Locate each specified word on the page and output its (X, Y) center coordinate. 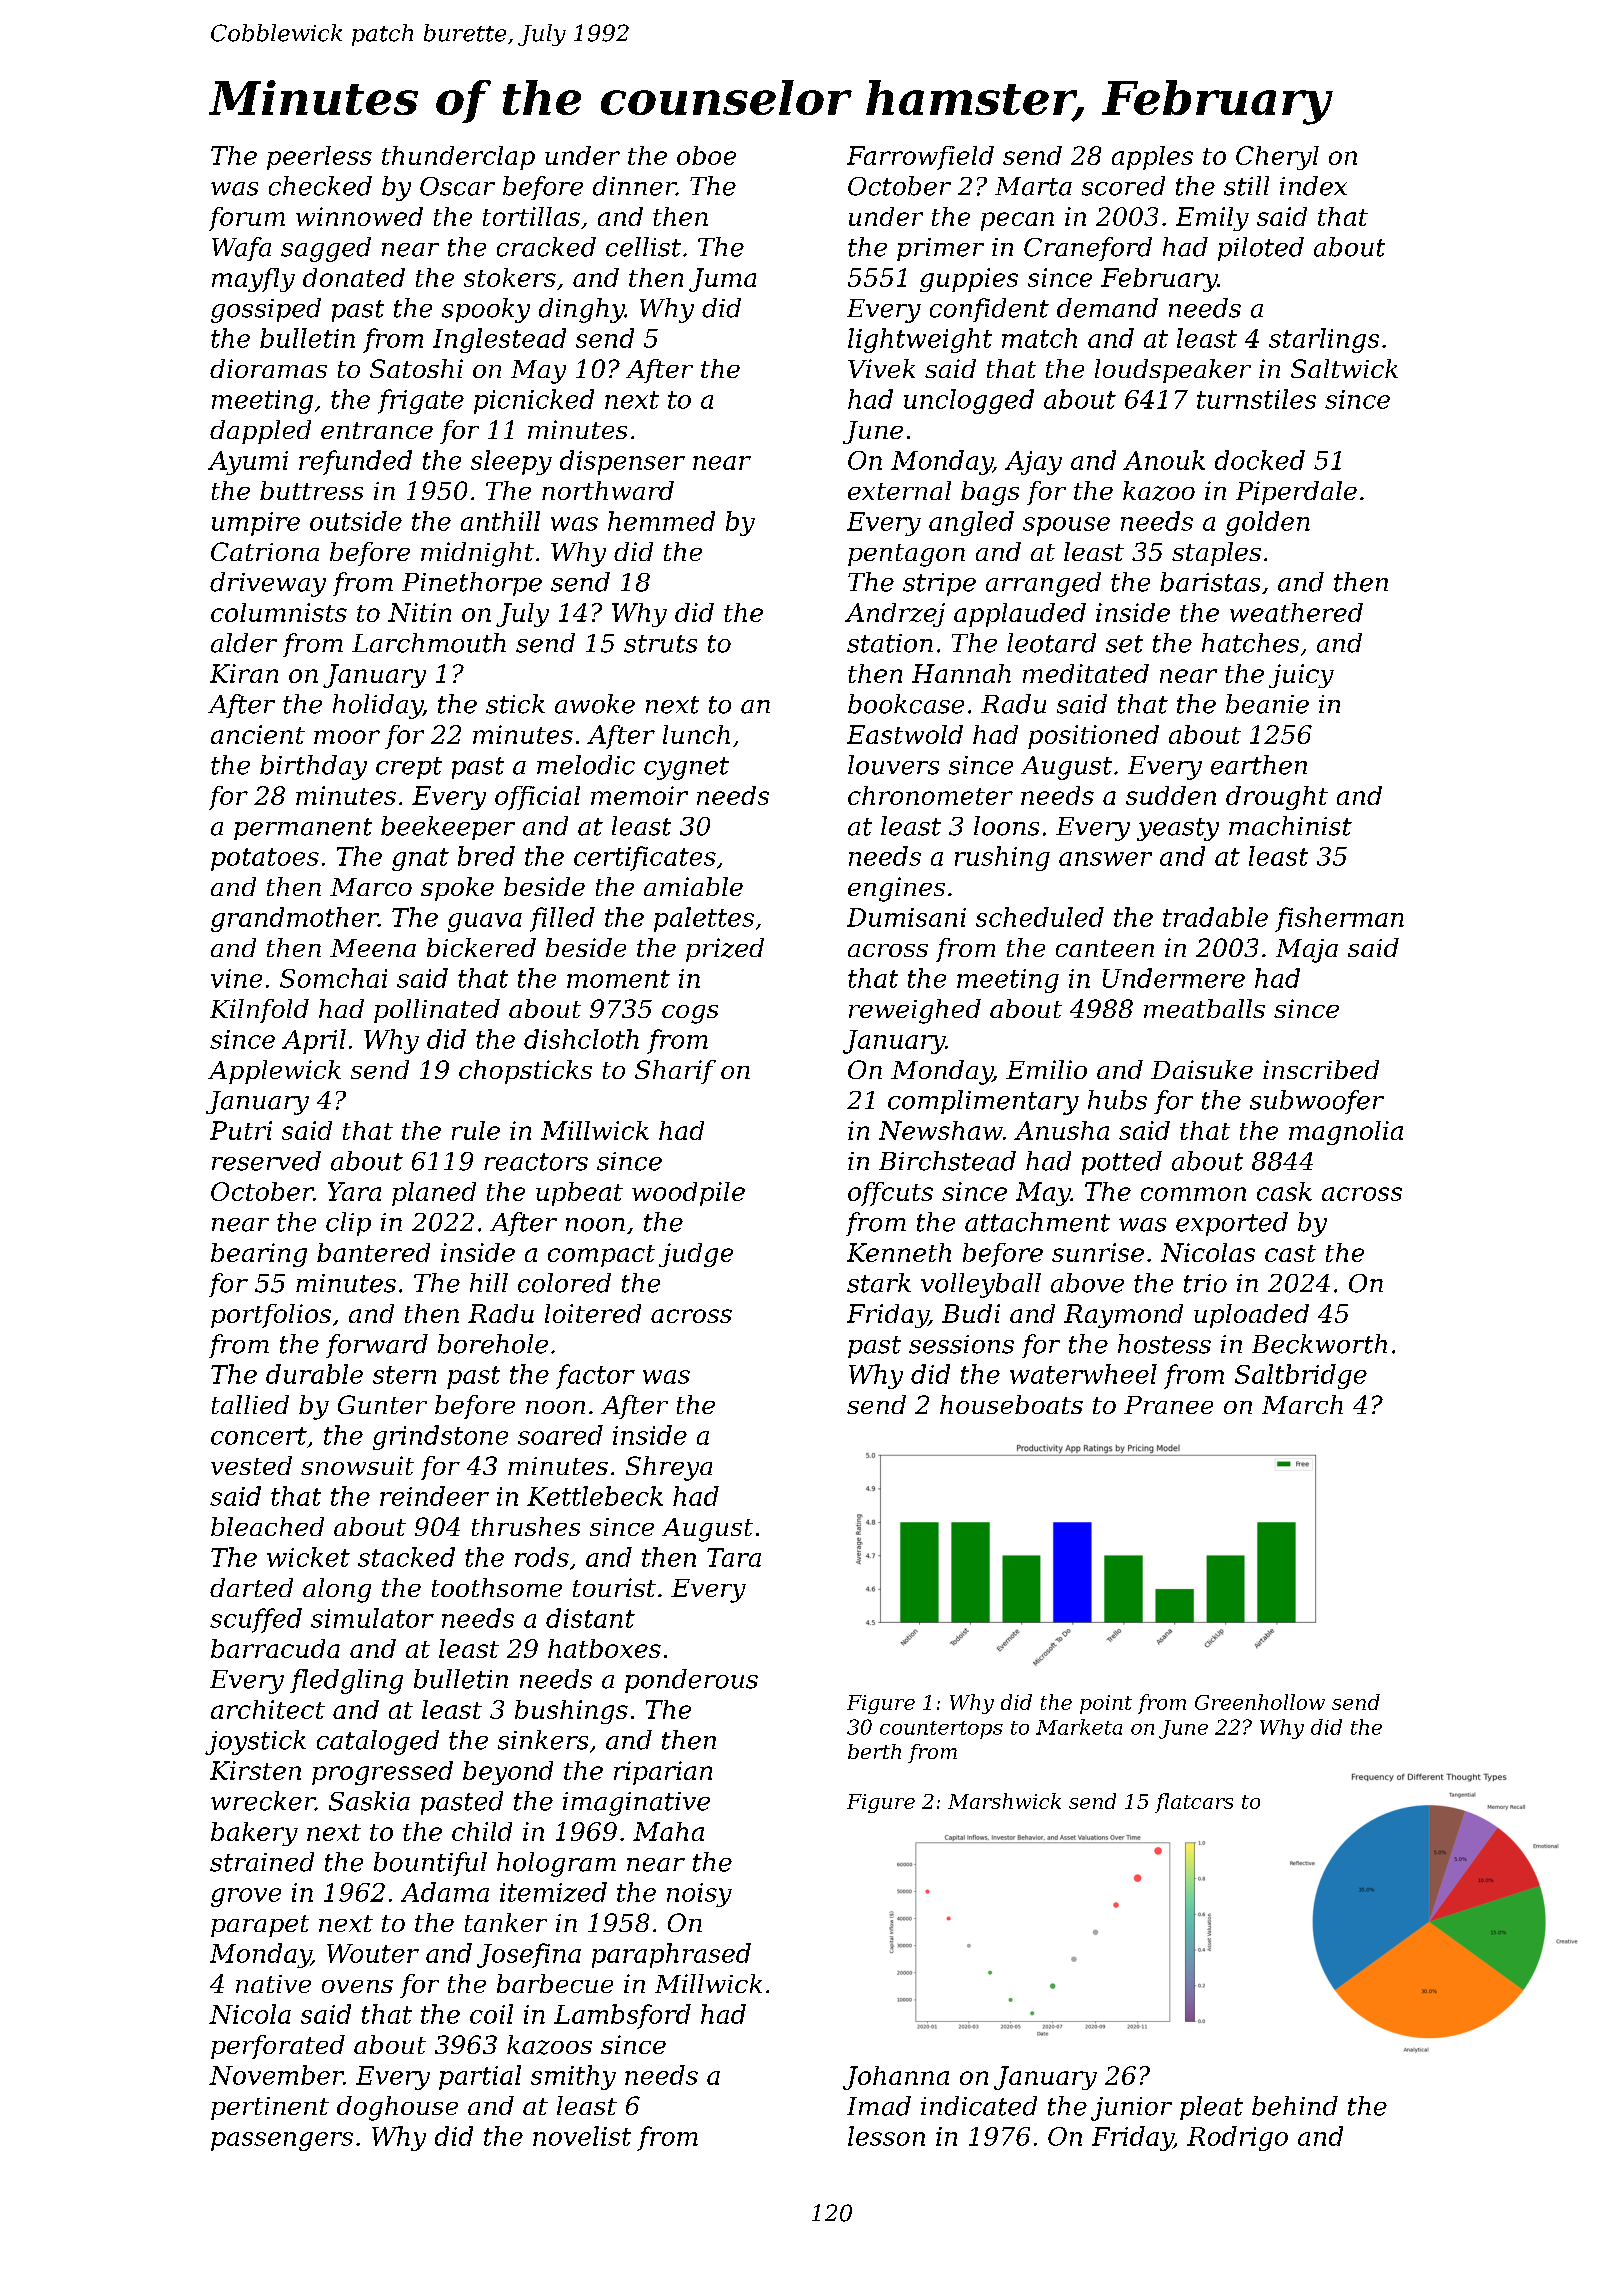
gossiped (266, 310)
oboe (706, 155)
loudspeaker (1173, 371)
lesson (886, 2136)
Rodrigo (1237, 2138)
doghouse (397, 2108)
